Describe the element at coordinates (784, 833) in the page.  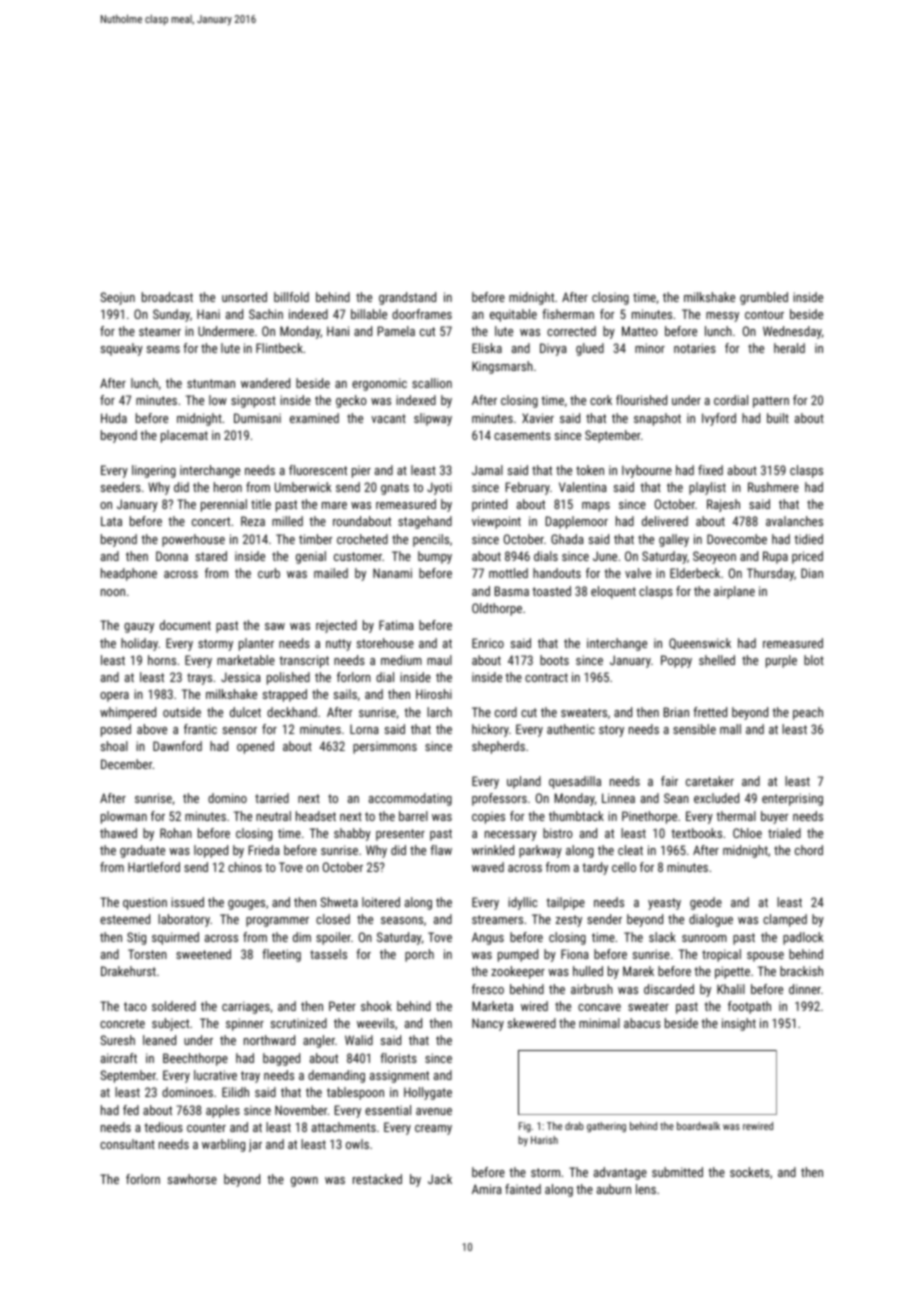
I see `trialed` at that location.
